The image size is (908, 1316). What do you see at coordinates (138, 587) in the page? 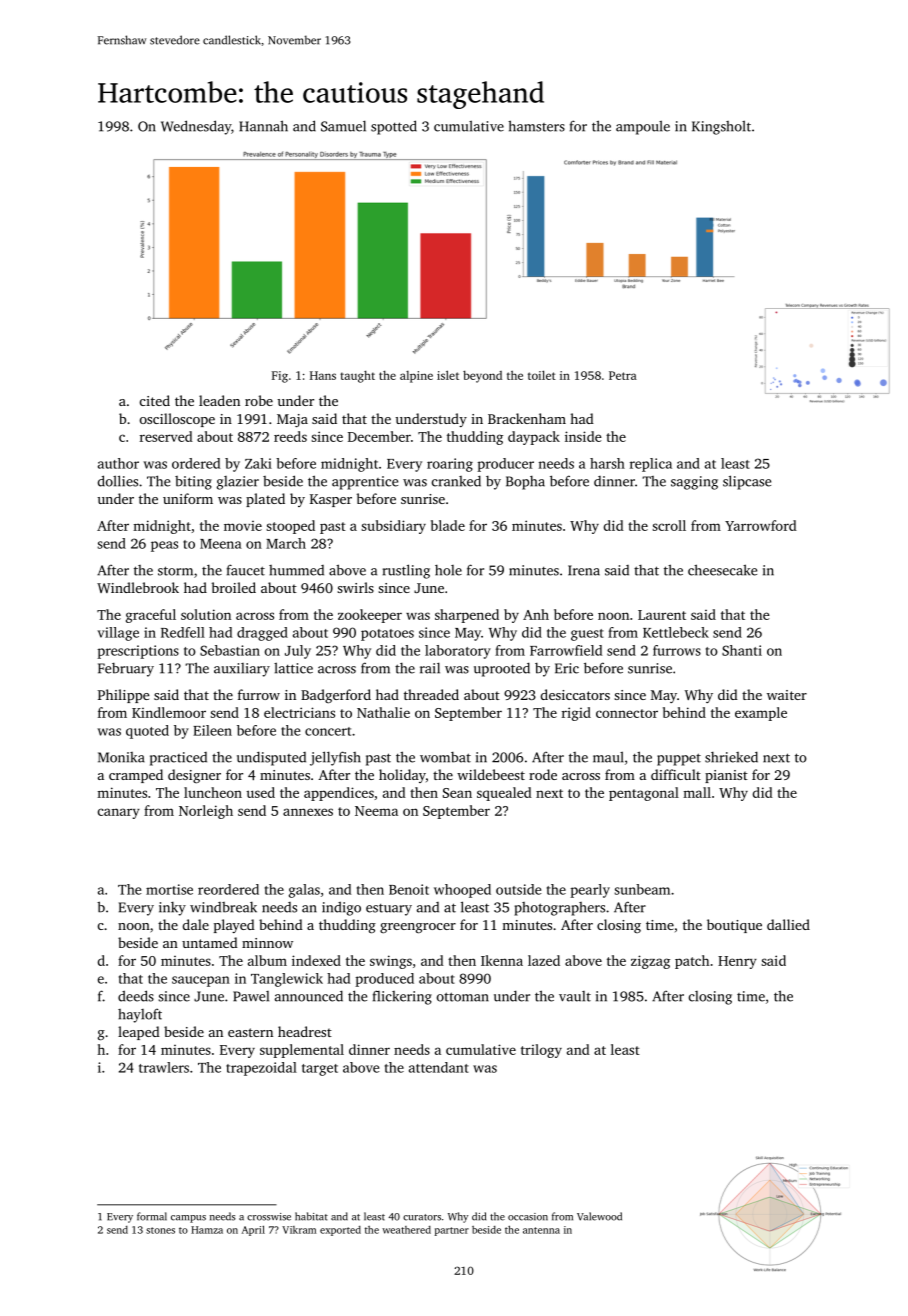
I see `Windlebrook` at bounding box center [138, 587].
